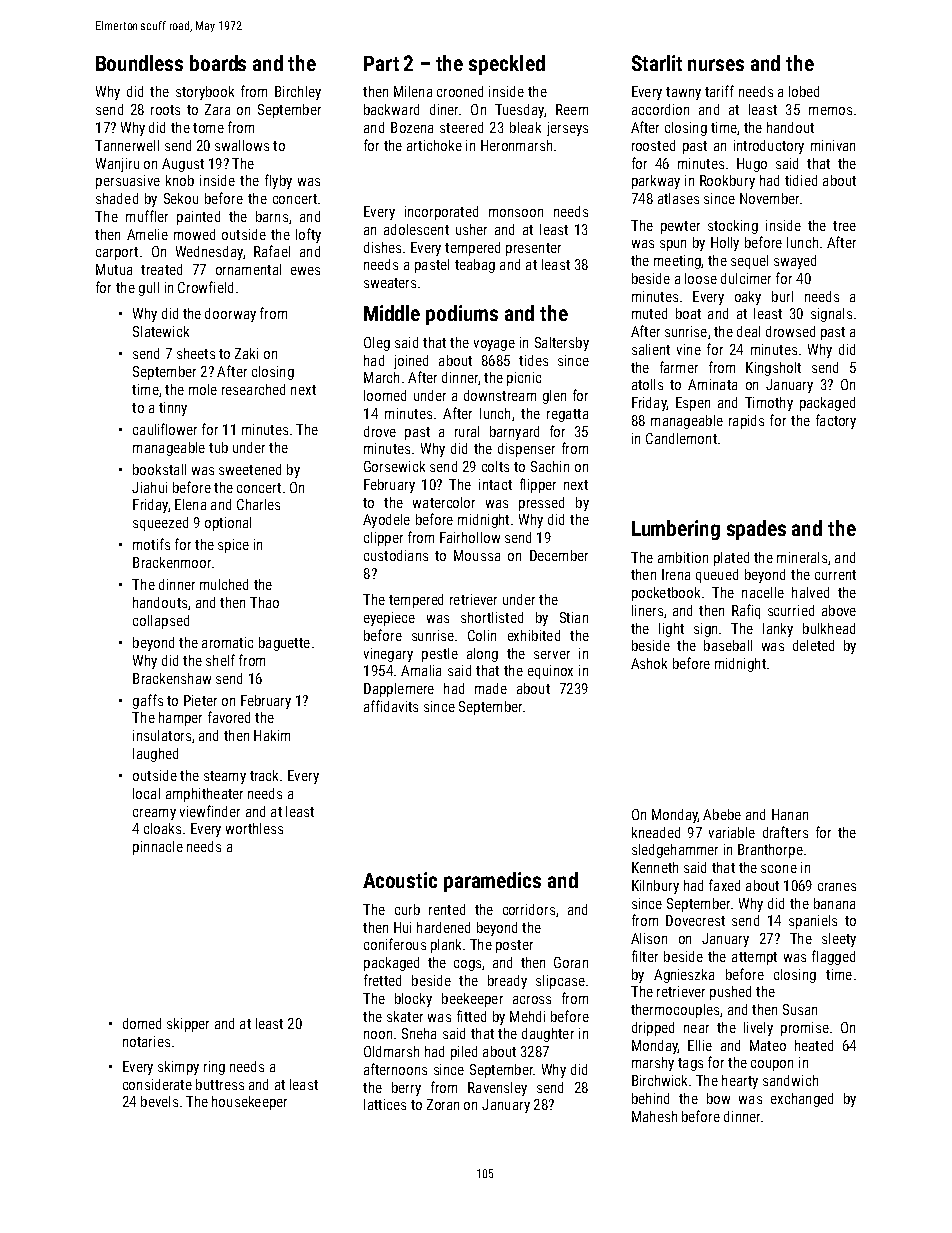 Image resolution: width=952 pixels, height=1233 pixels. I want to click on boards, so click(218, 63).
